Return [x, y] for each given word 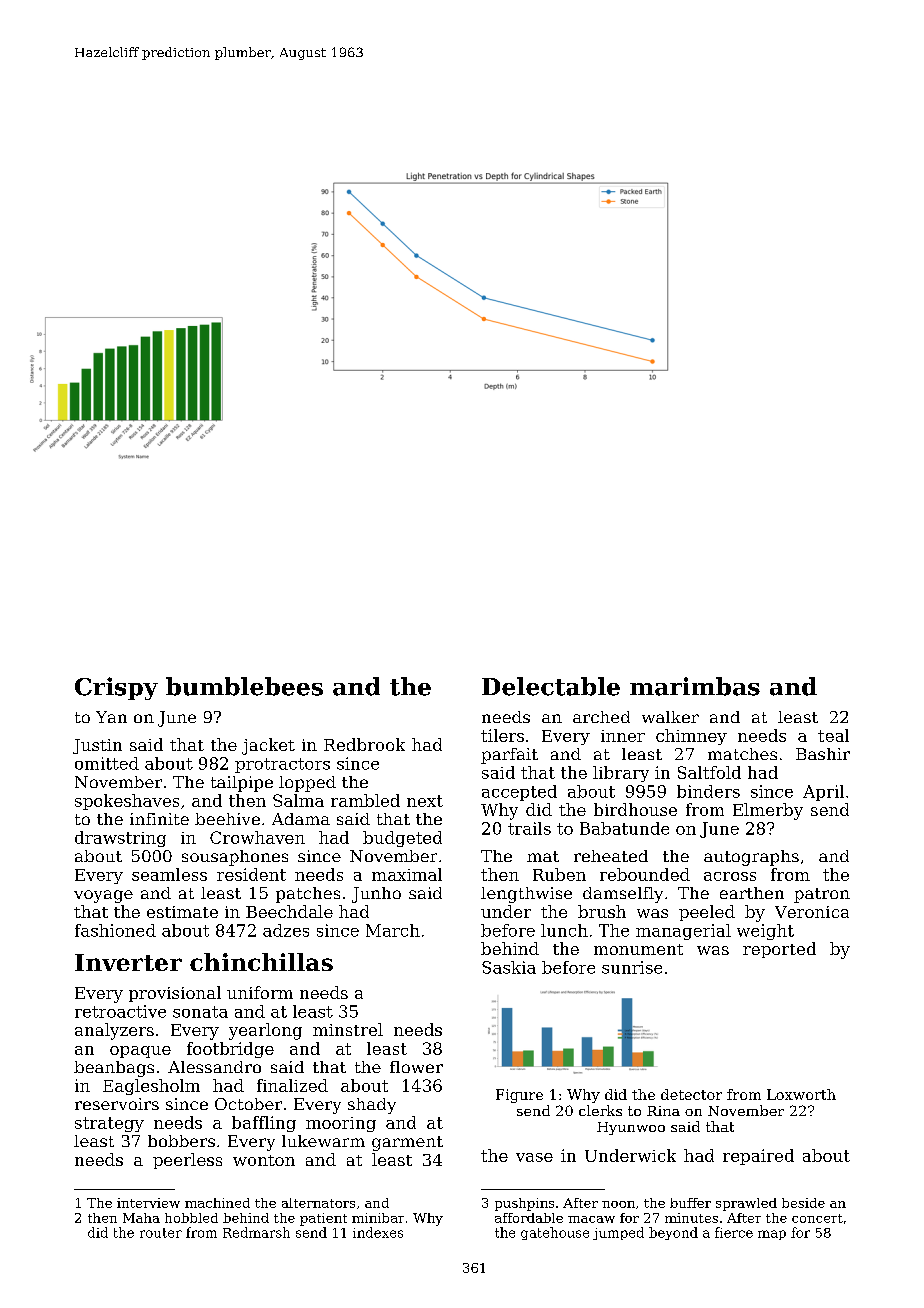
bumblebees [244, 686]
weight [765, 932]
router [161, 1233]
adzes [286, 930]
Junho [376, 895]
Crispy [116, 688]
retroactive [120, 1011]
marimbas [695, 686]
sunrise [632, 967]
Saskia [509, 967]
